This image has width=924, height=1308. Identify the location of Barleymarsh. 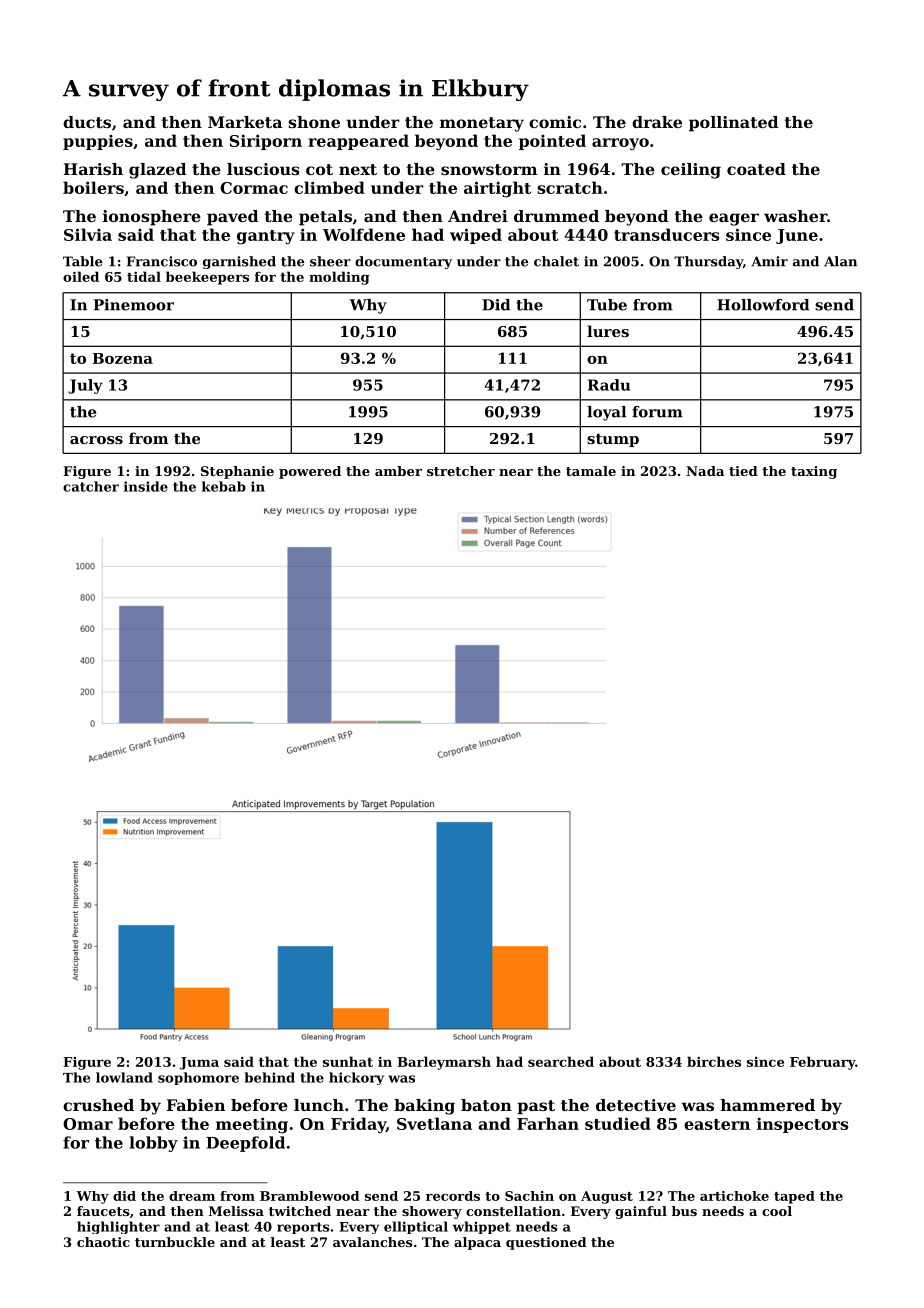
(444, 1063).
